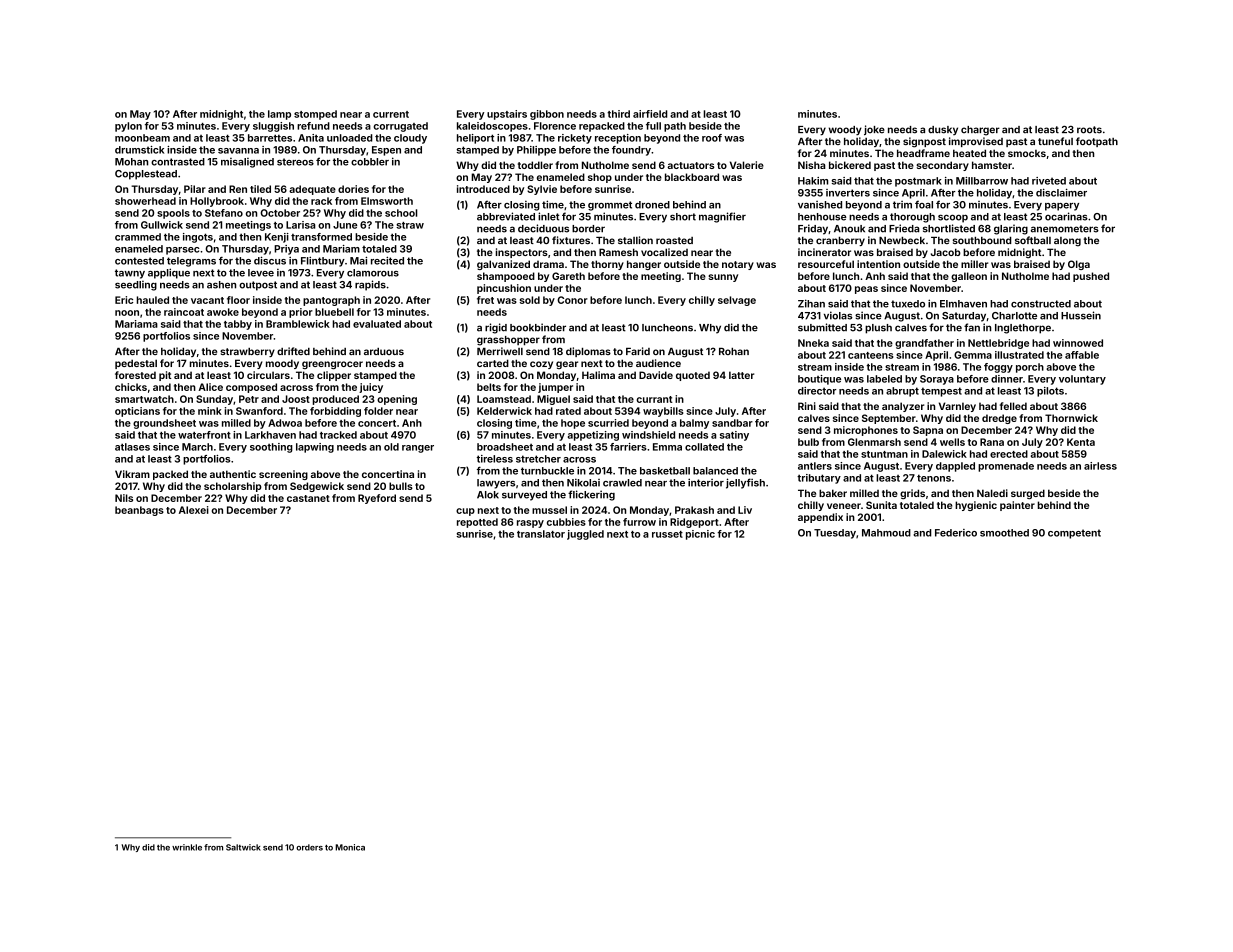  Describe the element at coordinates (268, 375) in the screenshot. I see `circulars` at that location.
